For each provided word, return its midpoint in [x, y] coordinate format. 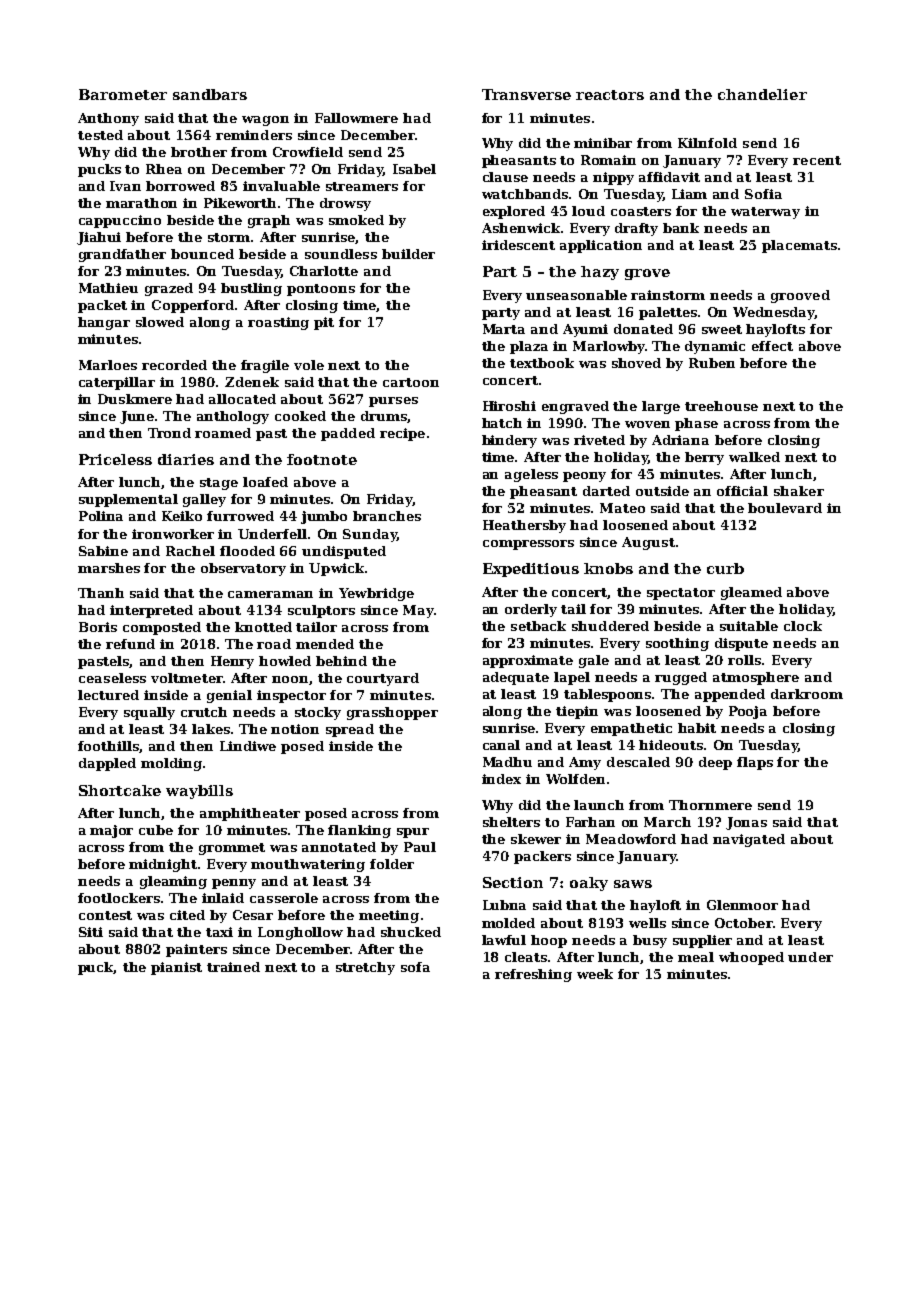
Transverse [526, 94]
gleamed [751, 593]
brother [199, 152]
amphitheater [250, 814]
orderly [531, 610]
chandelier [762, 94]
